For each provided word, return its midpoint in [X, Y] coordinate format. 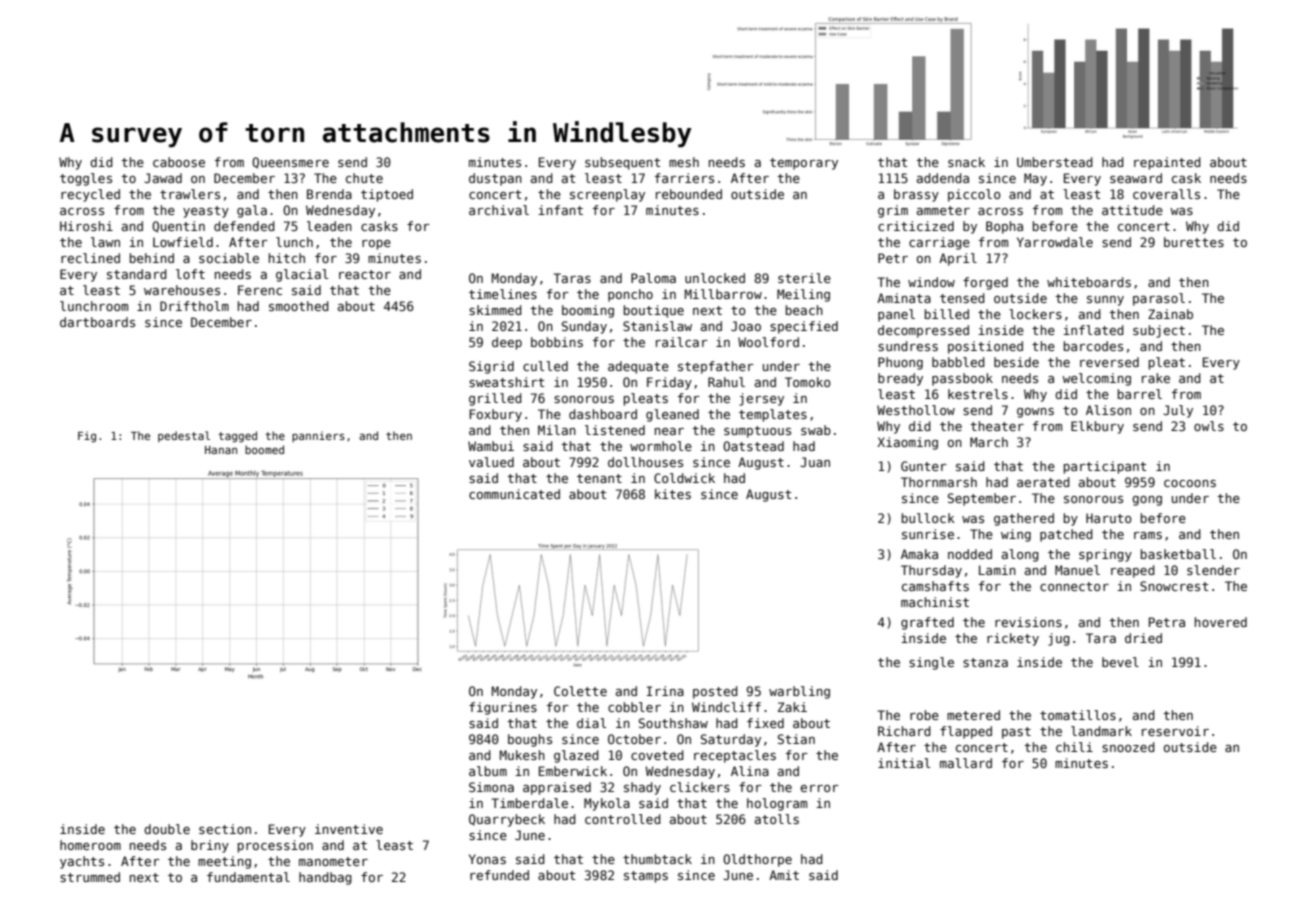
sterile [804, 278]
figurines [503, 708]
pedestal [184, 436]
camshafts [935, 586]
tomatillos [1078, 715]
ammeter [943, 210]
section [225, 829]
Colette [580, 691]
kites [673, 494]
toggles [86, 179]
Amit [784, 875]
